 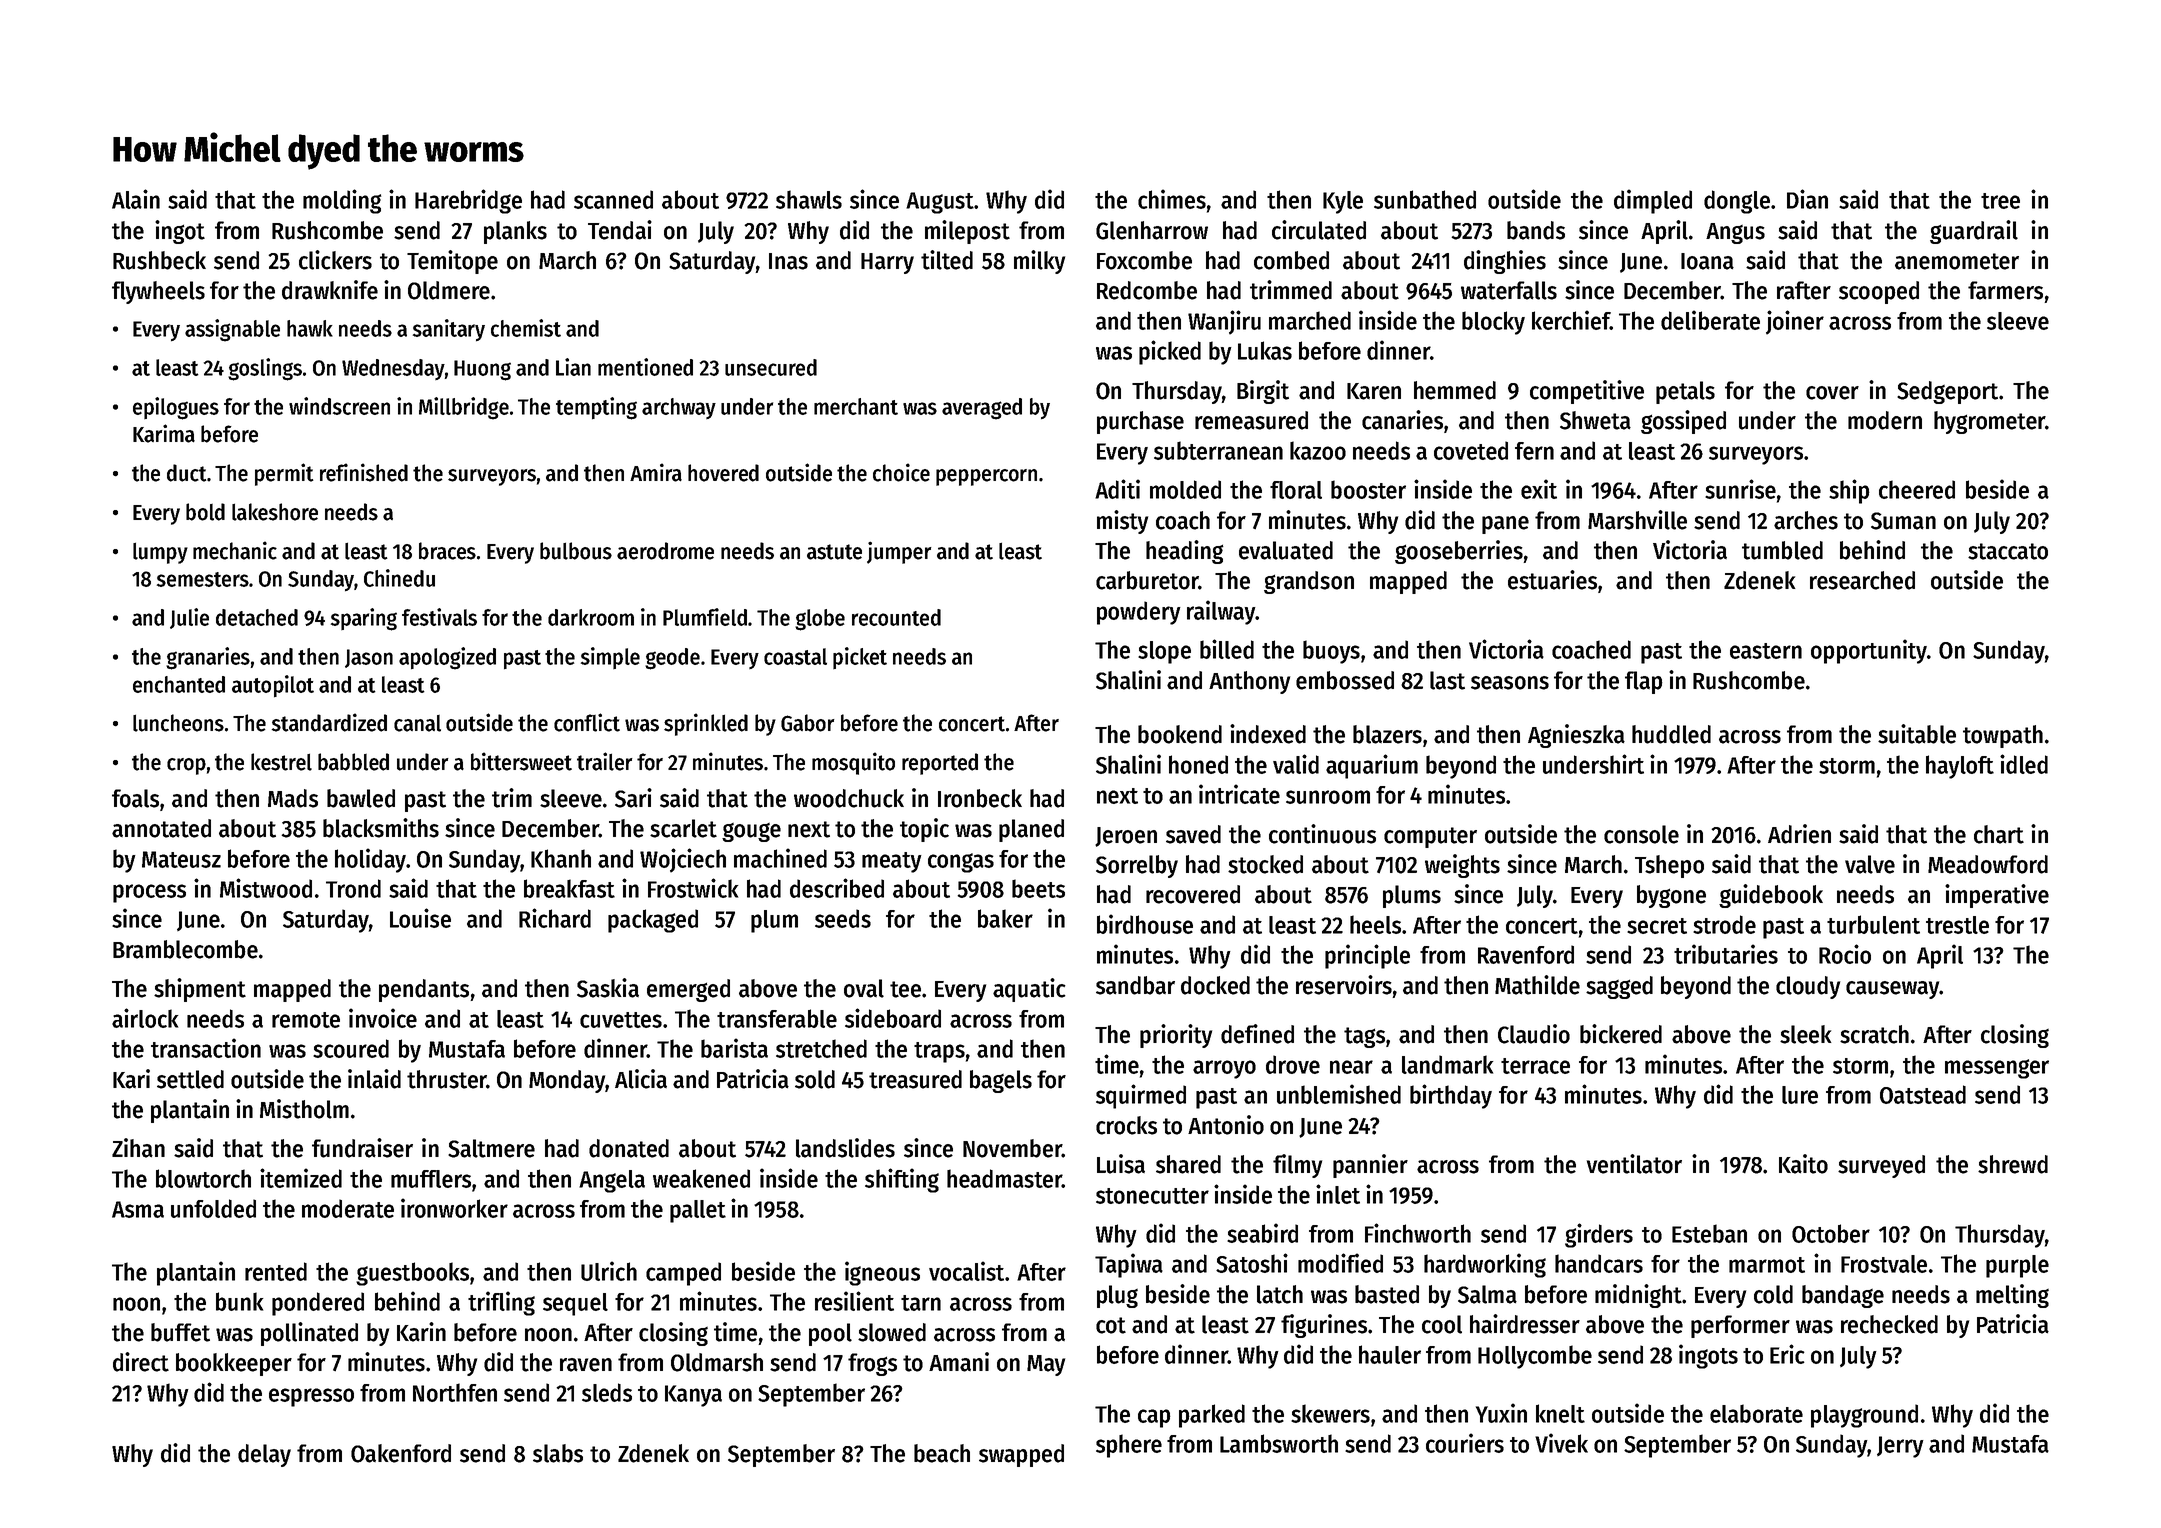 I want to click on ventilator, so click(x=1634, y=1164).
